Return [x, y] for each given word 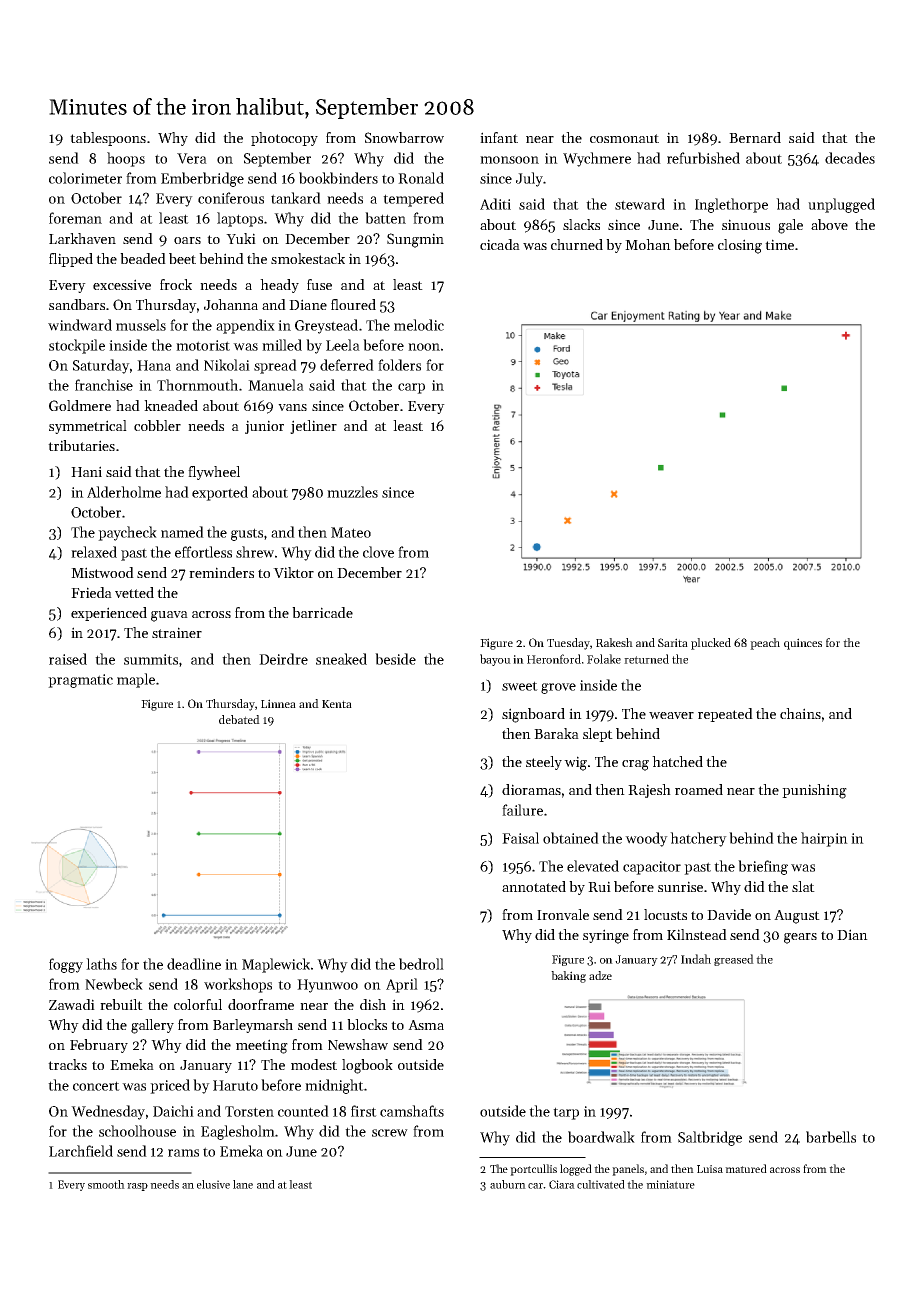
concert [96, 1086]
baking [568, 977]
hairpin [824, 839]
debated [239, 719]
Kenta [337, 704]
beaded [143, 258]
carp [411, 388]
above [829, 224]
